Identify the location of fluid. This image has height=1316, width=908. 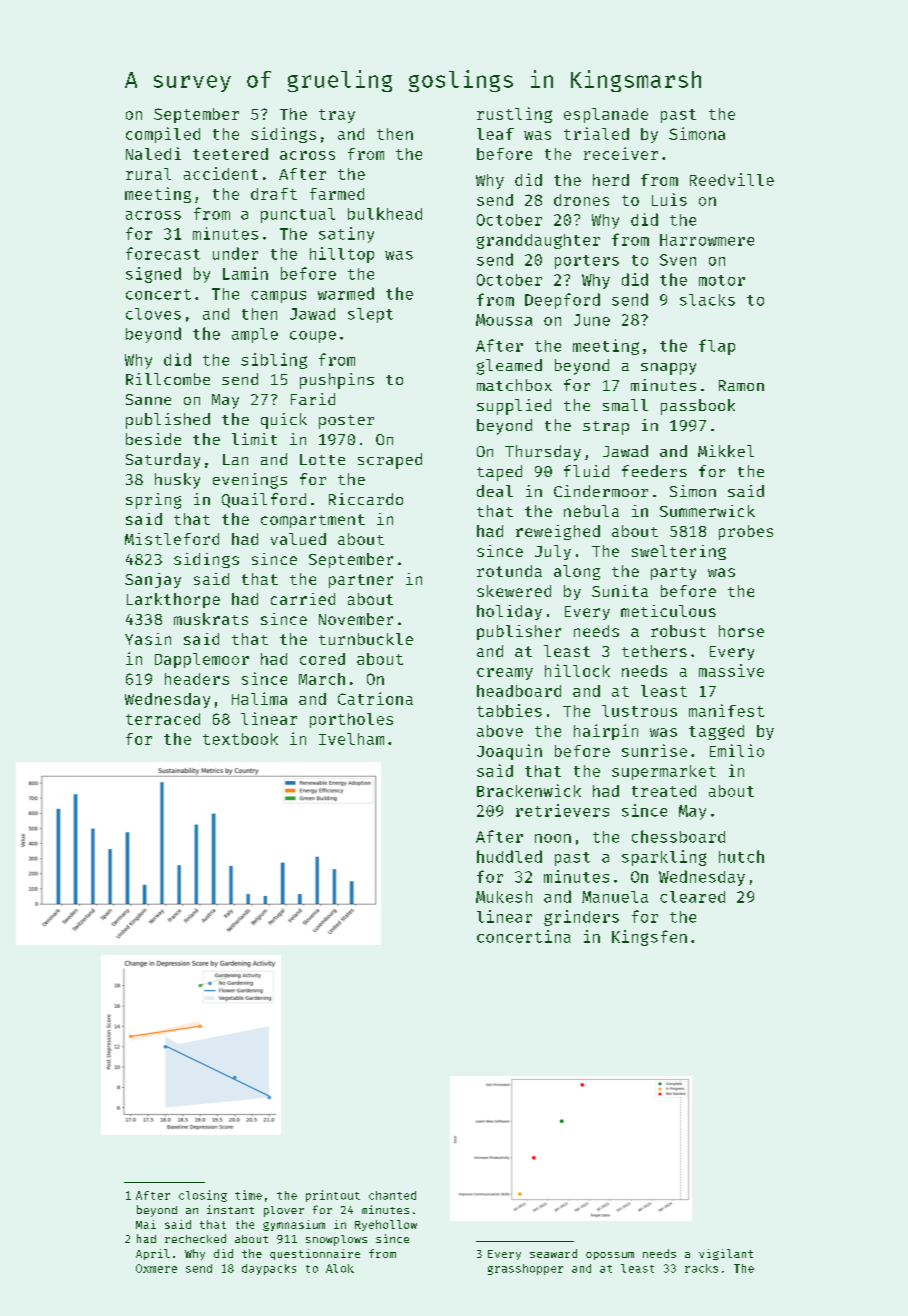
(586, 471).
